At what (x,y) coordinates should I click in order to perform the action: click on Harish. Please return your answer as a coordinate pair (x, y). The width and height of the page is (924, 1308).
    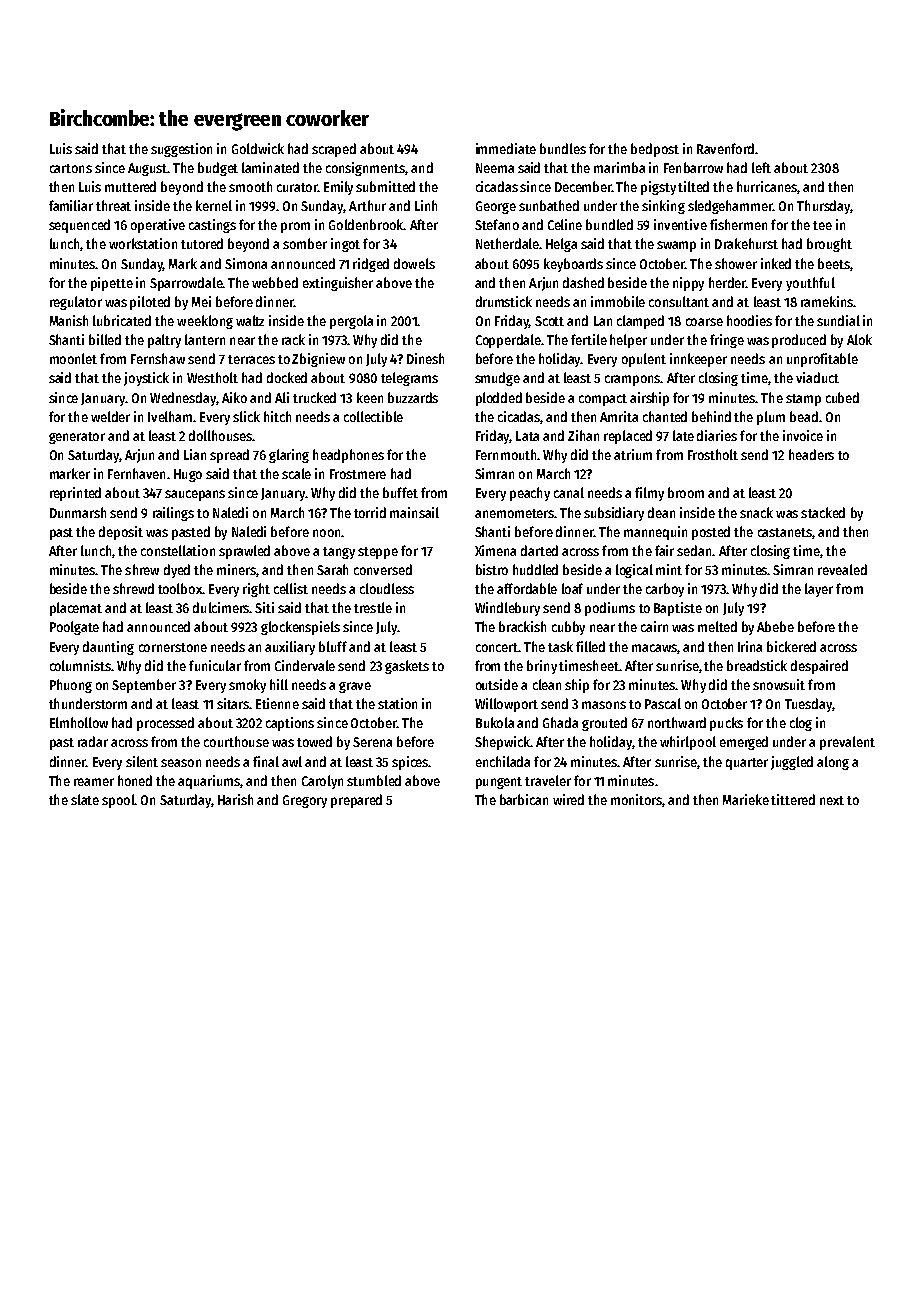
    Looking at the image, I should click on (235, 799).
